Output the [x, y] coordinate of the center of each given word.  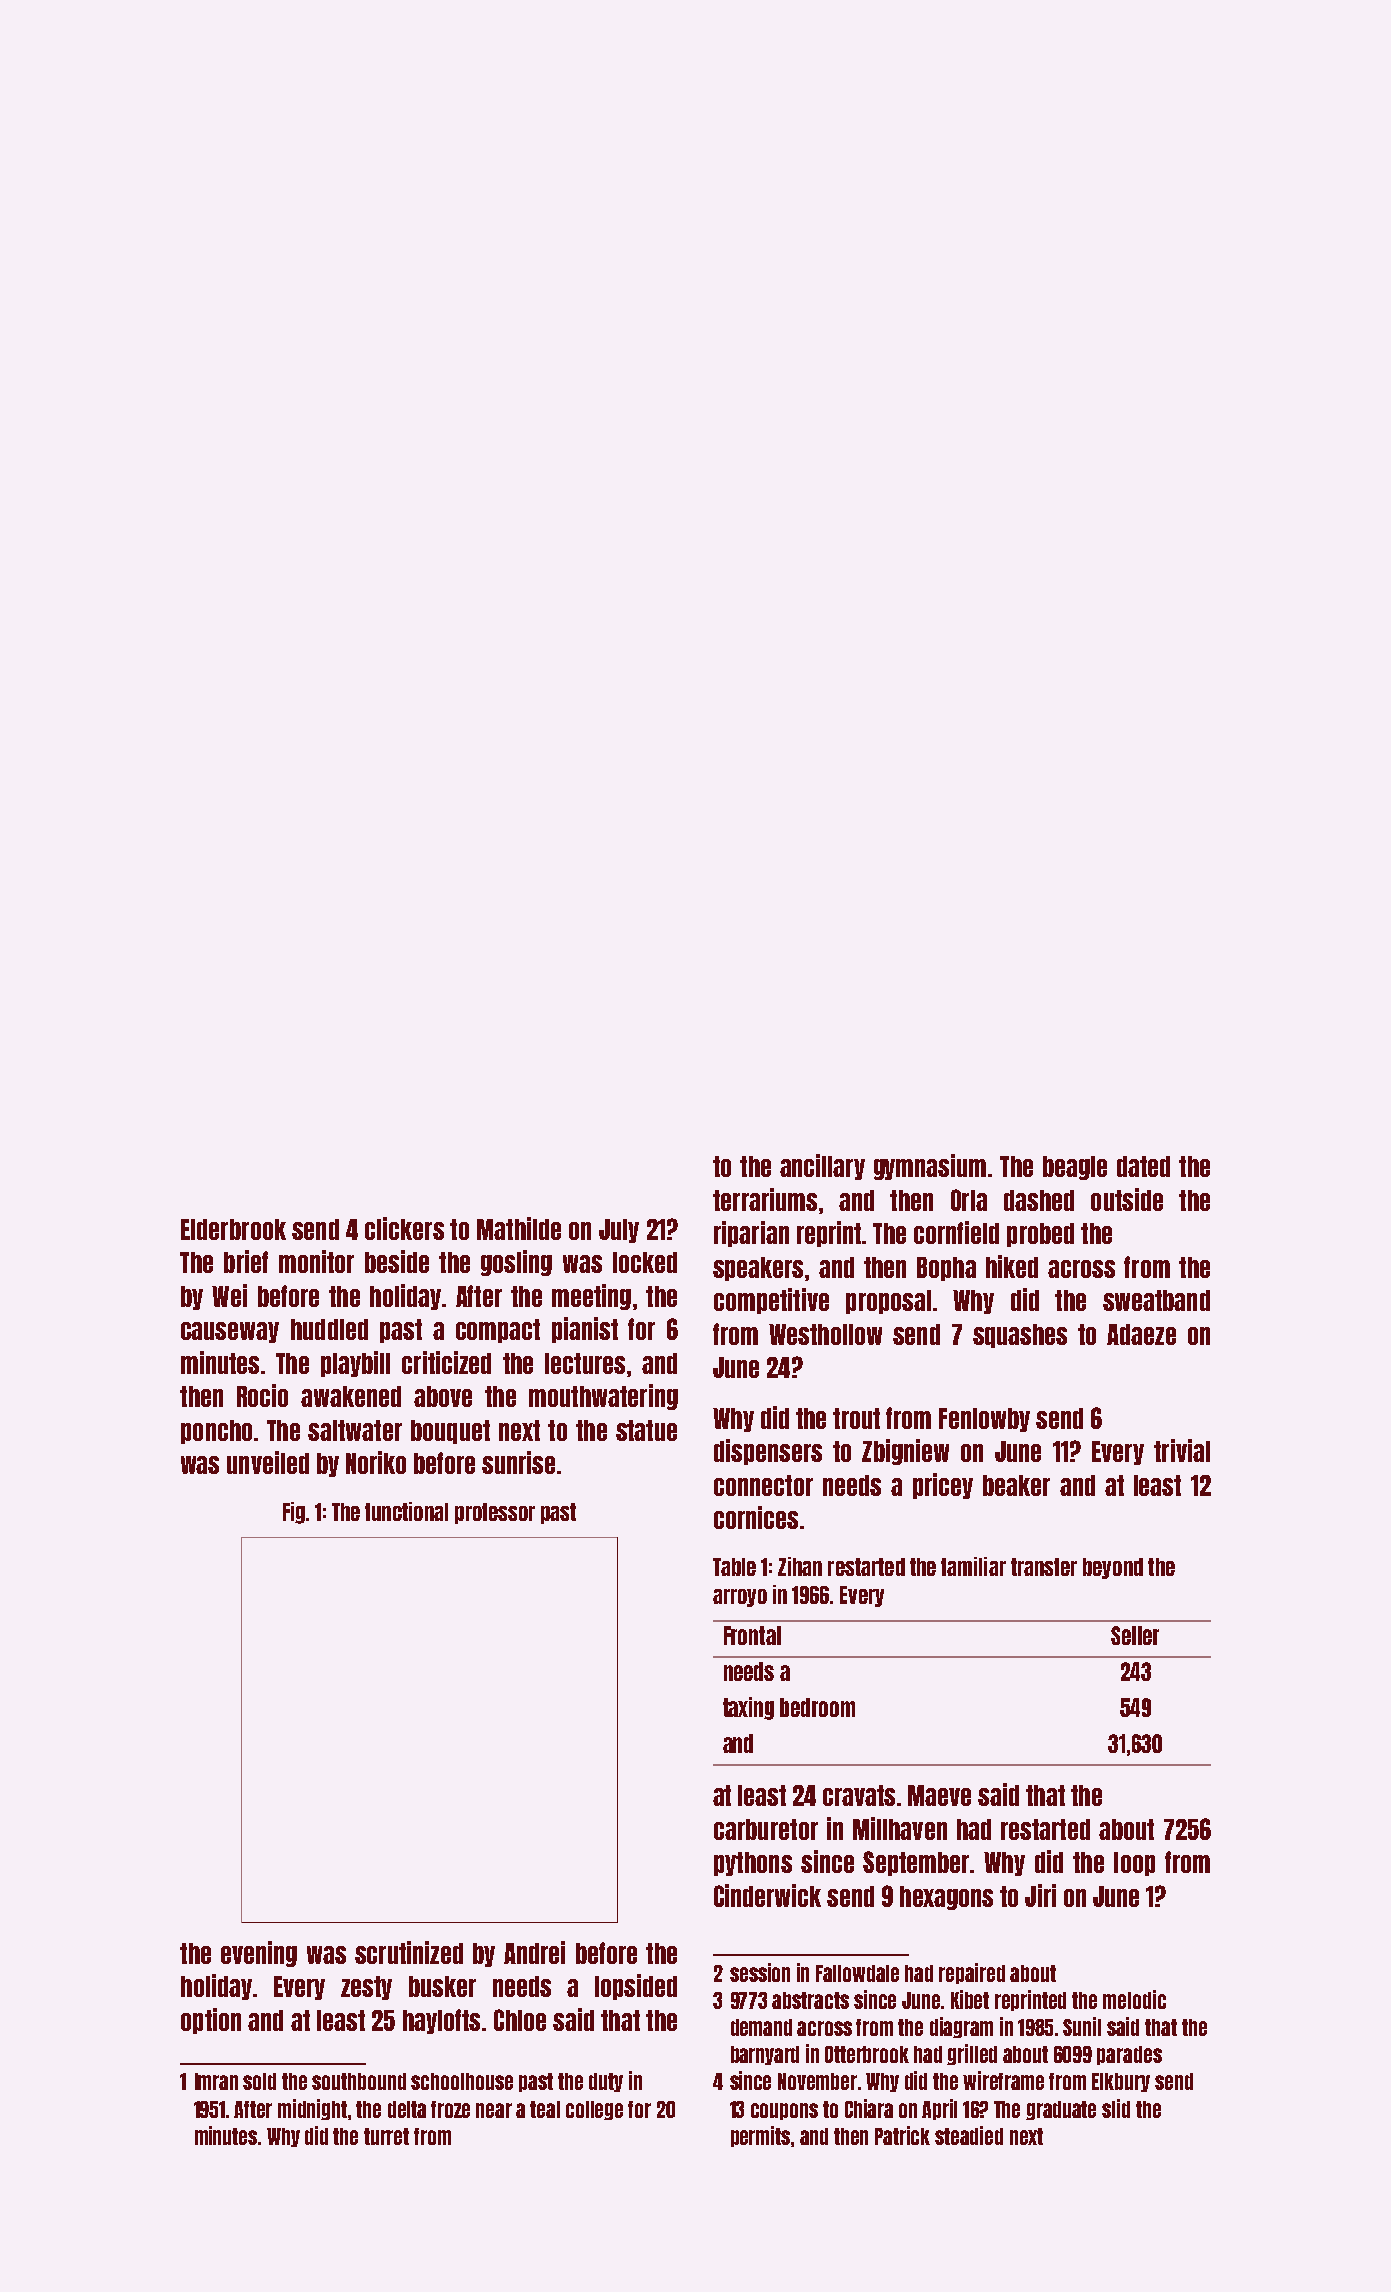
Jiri [1040, 1895]
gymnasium [930, 1167]
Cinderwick [767, 1895]
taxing [748, 1708]
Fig [294, 1513]
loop [1134, 1864]
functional [406, 1511]
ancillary [822, 1167]
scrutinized [409, 1952]
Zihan [800, 1566]
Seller [1135, 1635]
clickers [404, 1228]
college [594, 2110]
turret [386, 2136]
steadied [969, 2135]
